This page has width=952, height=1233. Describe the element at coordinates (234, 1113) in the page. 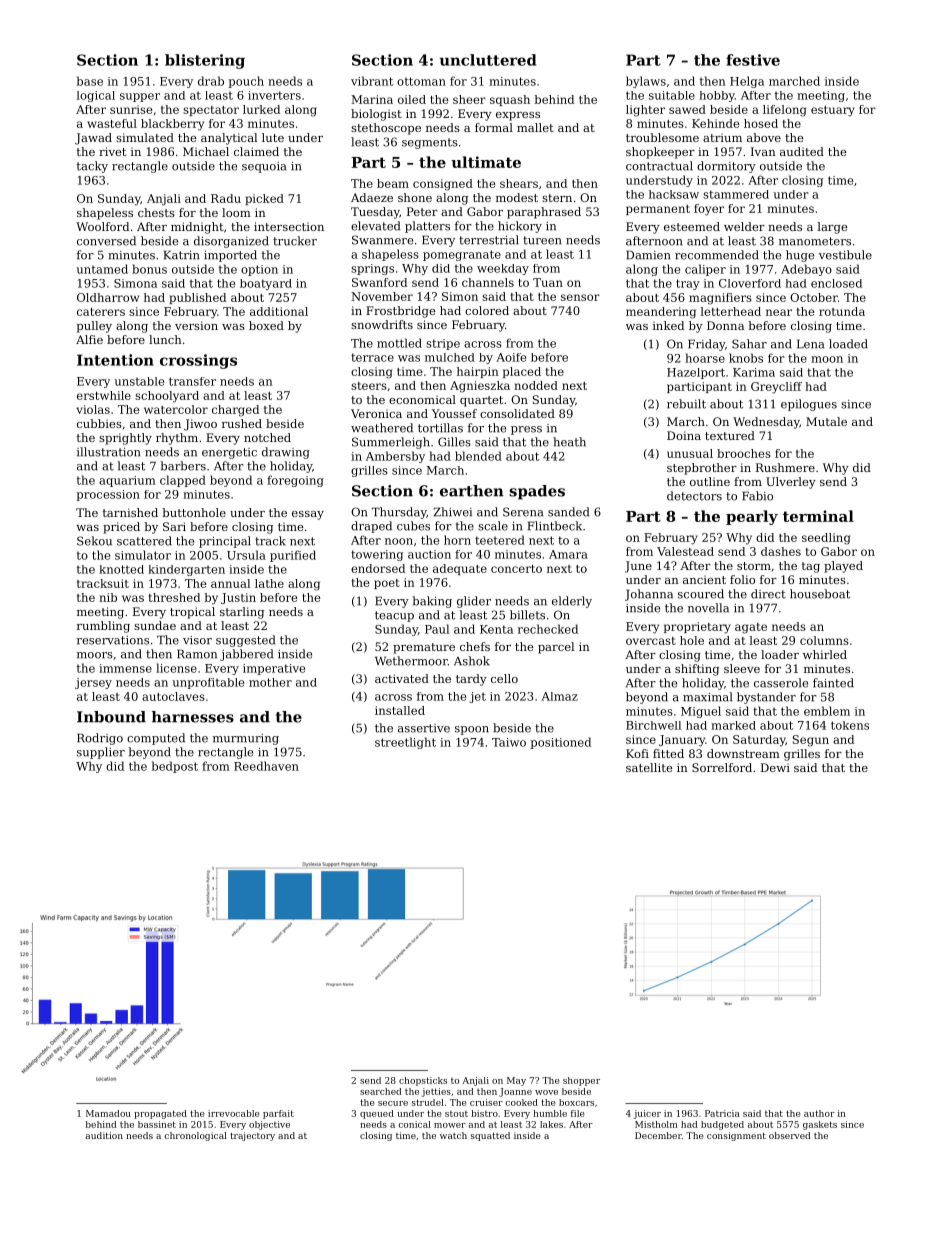

I see `irrevocable` at that location.
